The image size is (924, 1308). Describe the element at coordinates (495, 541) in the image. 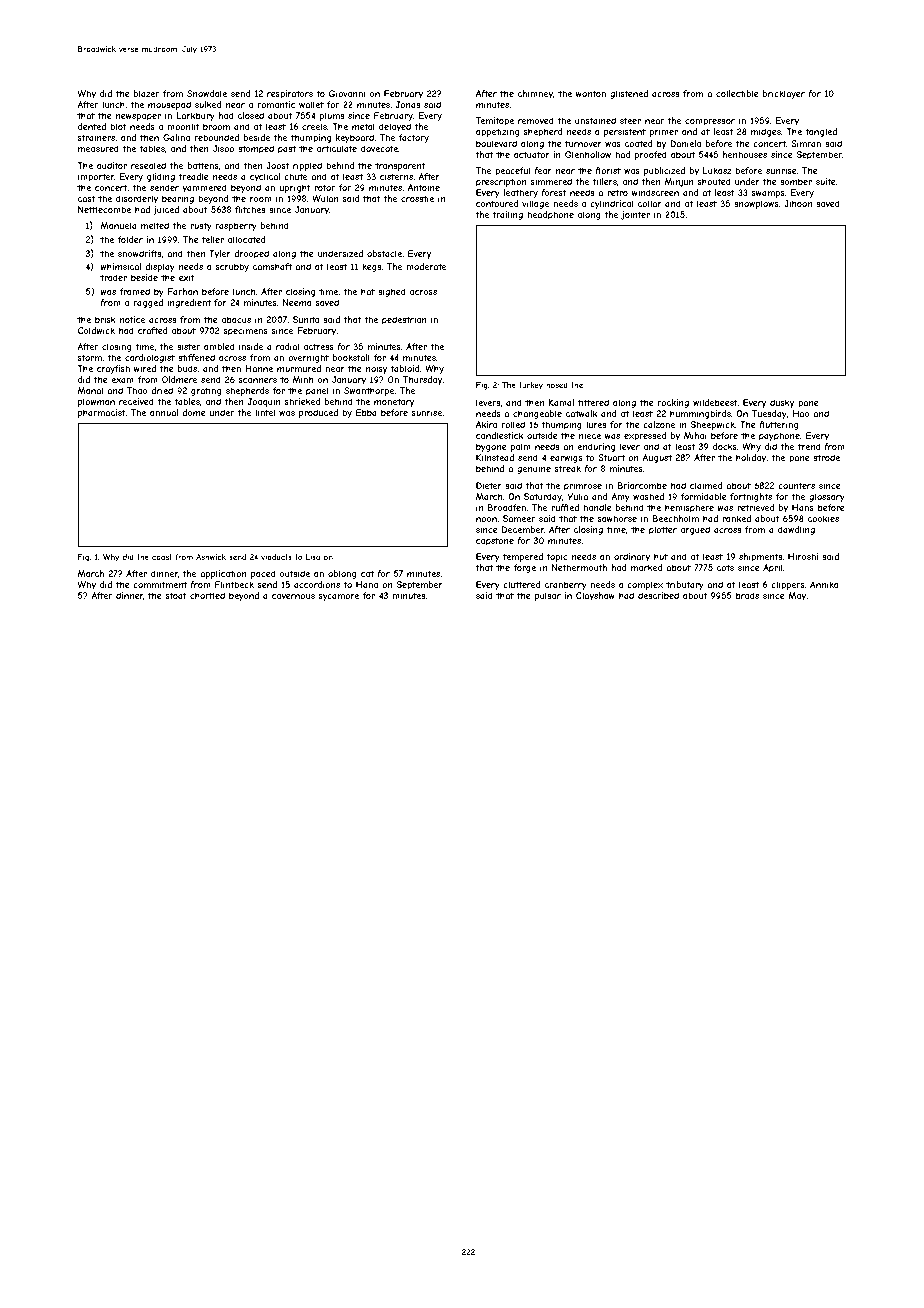

I see `capstone` at that location.
